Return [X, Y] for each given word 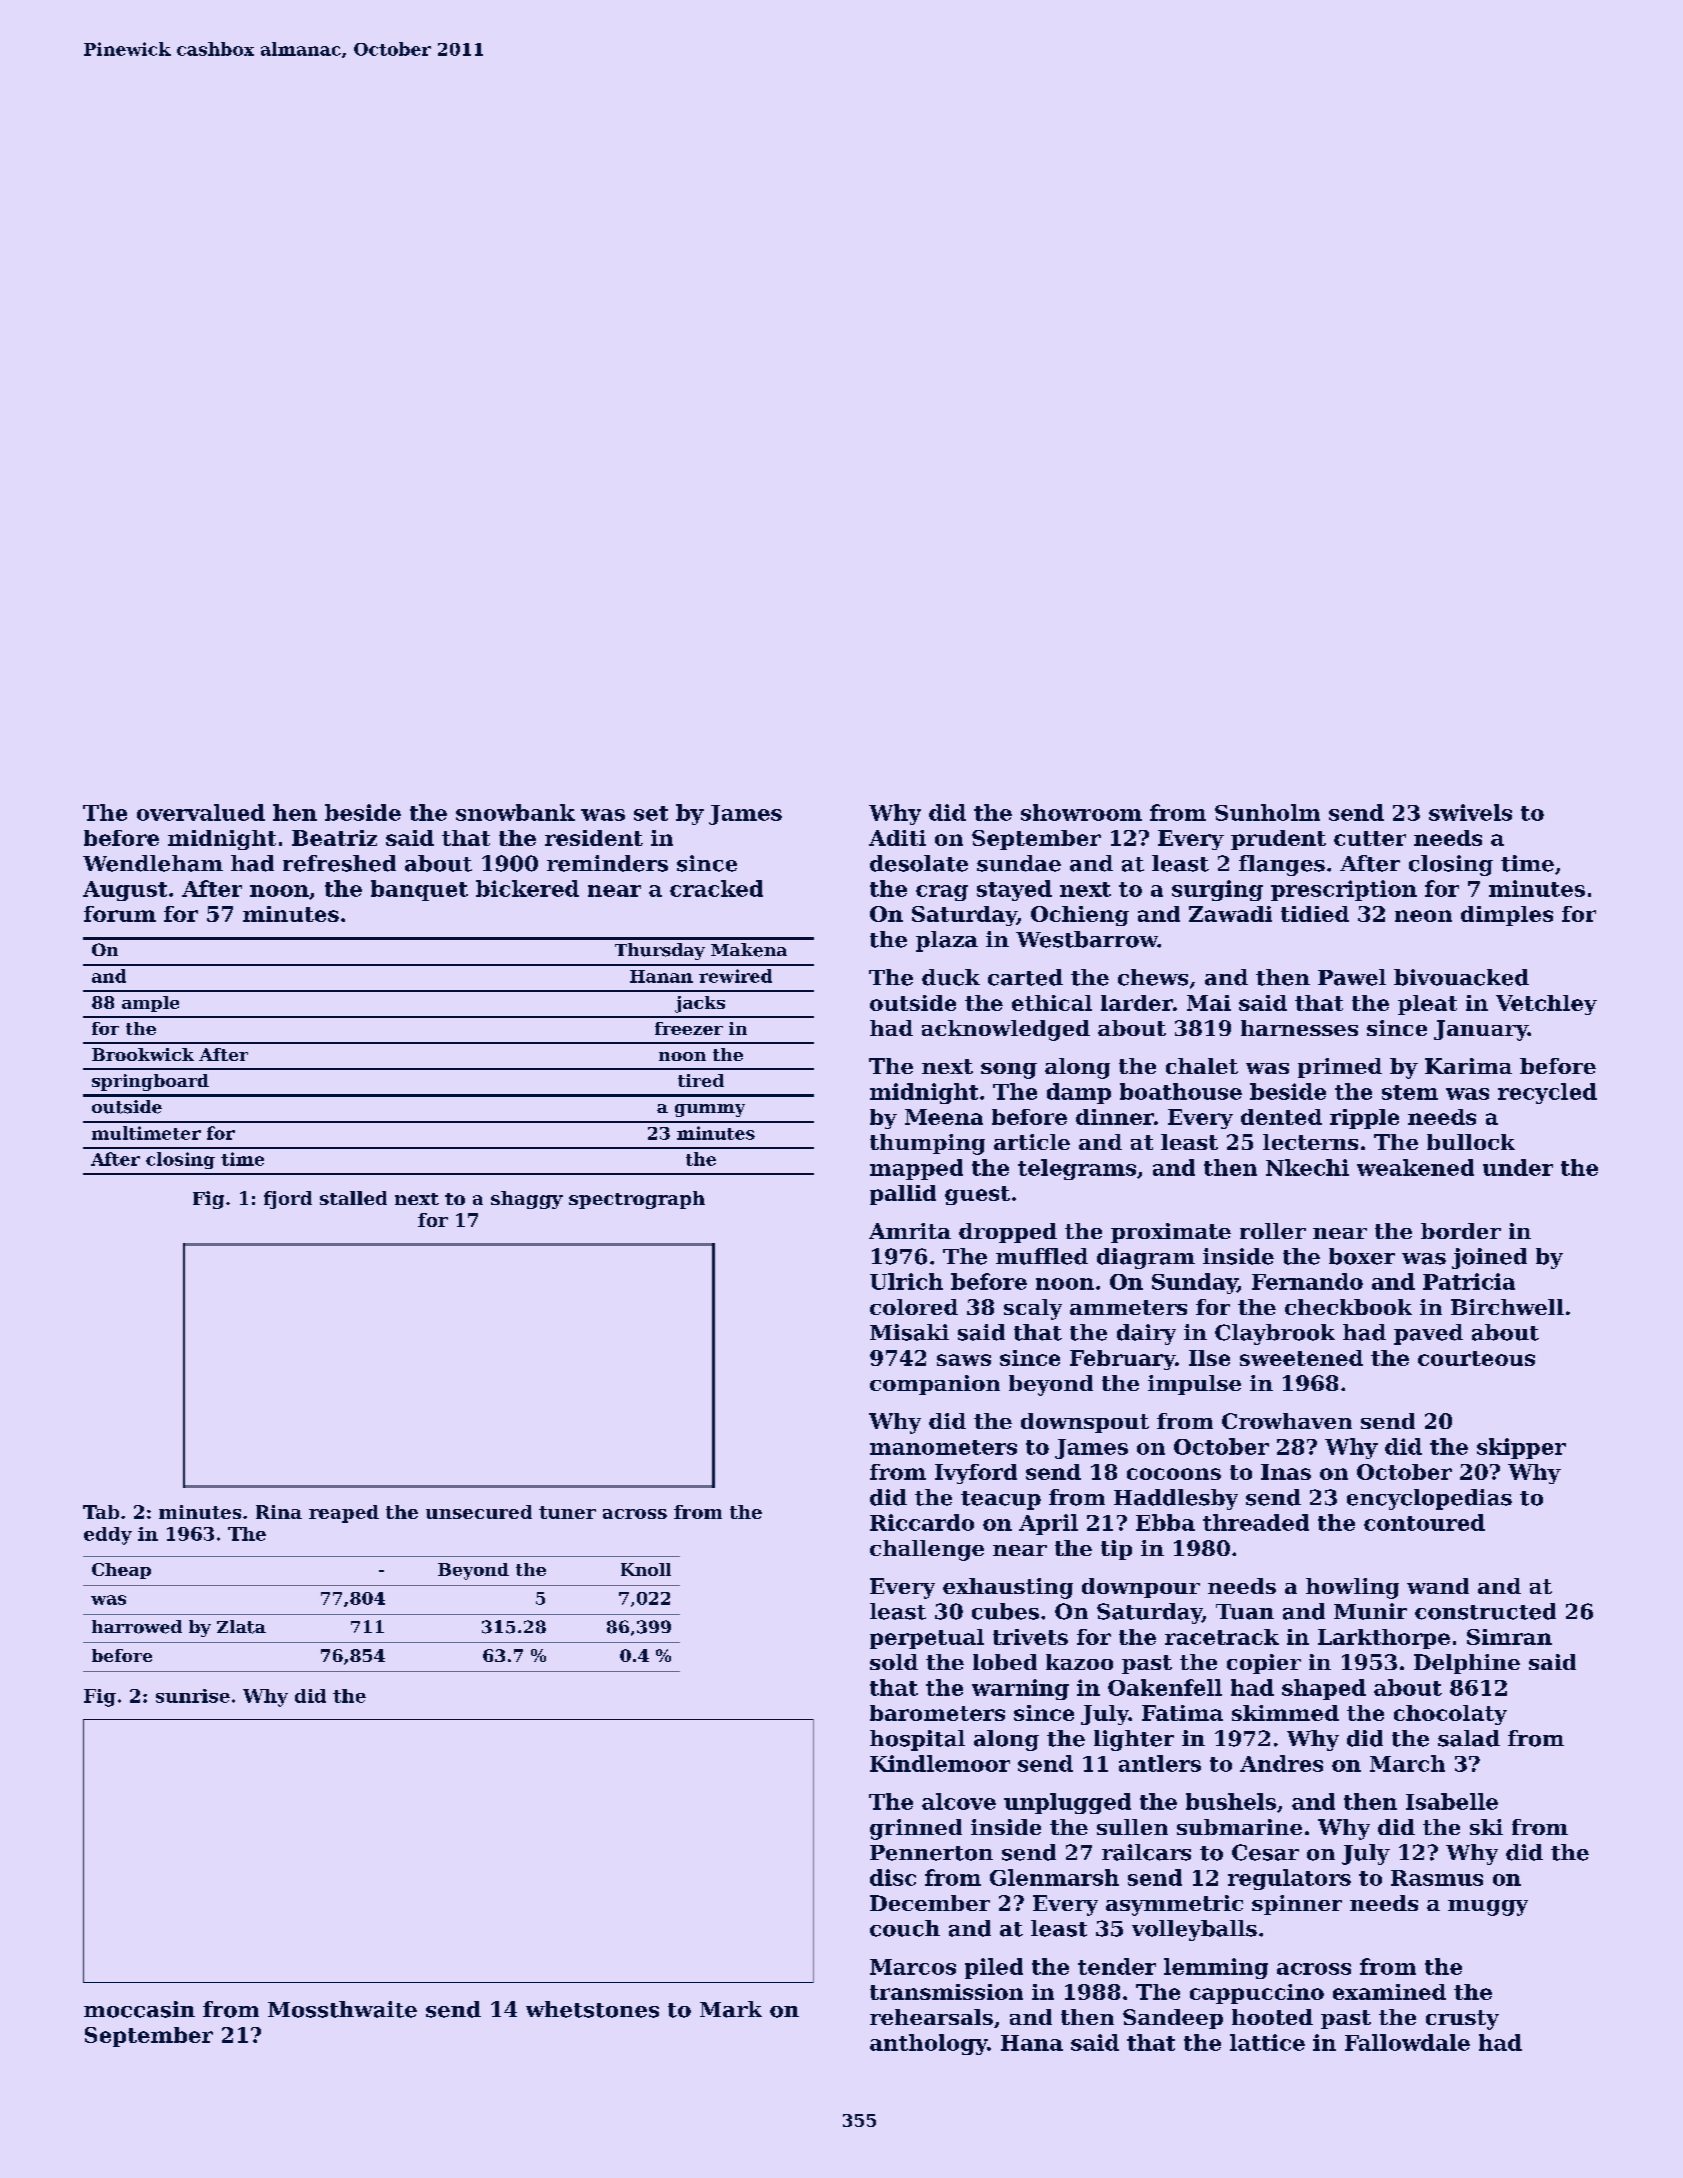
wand [1438, 1586]
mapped [916, 1169]
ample [150, 1004]
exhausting [1008, 1588]
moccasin [139, 2009]
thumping [927, 1144]
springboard [150, 1082]
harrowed [137, 1627]
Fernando [1307, 1281]
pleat [1427, 1005]
